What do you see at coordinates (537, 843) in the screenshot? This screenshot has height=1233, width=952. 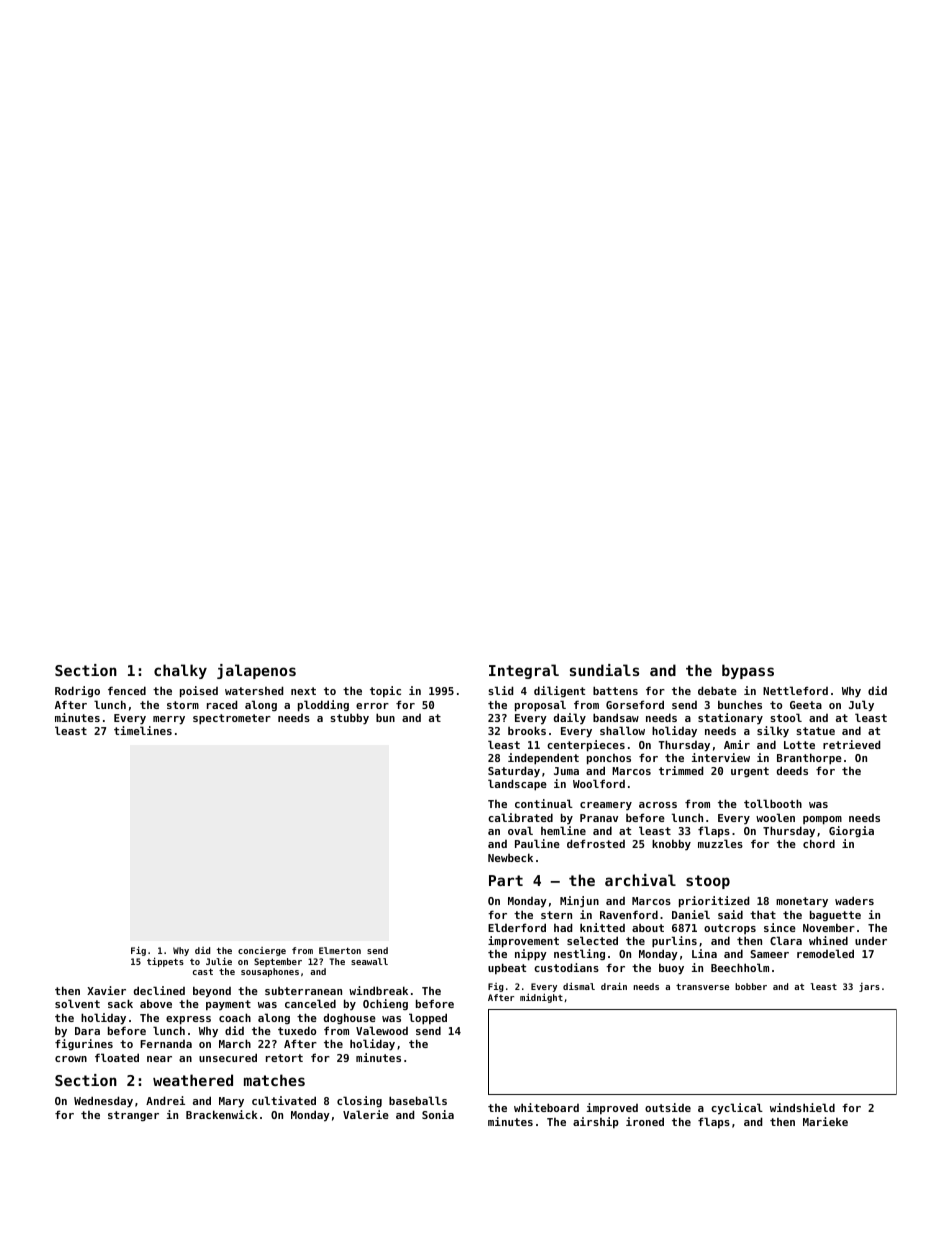 I see `Pauline` at bounding box center [537, 843].
